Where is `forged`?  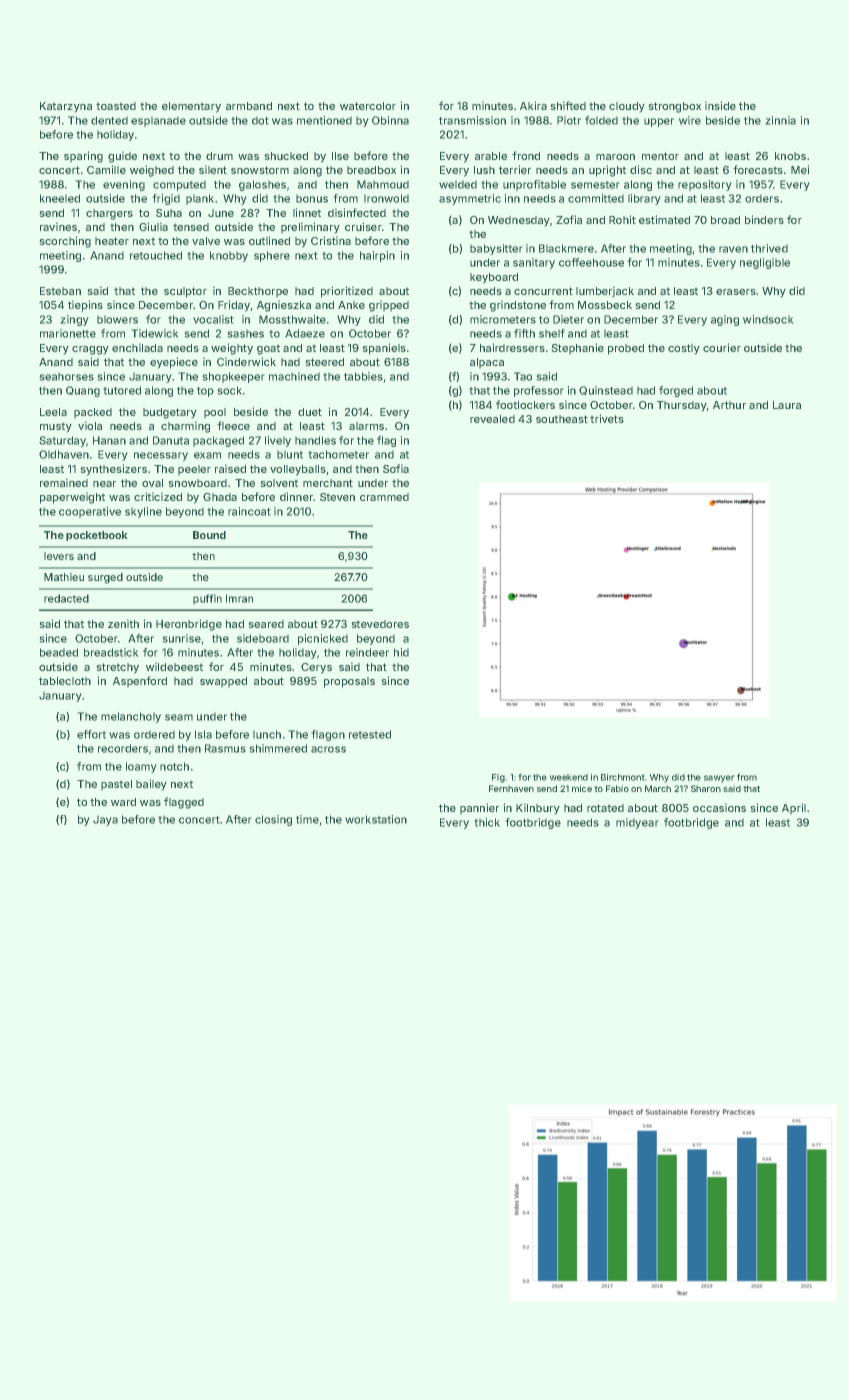
forged is located at coordinates (676, 391).
